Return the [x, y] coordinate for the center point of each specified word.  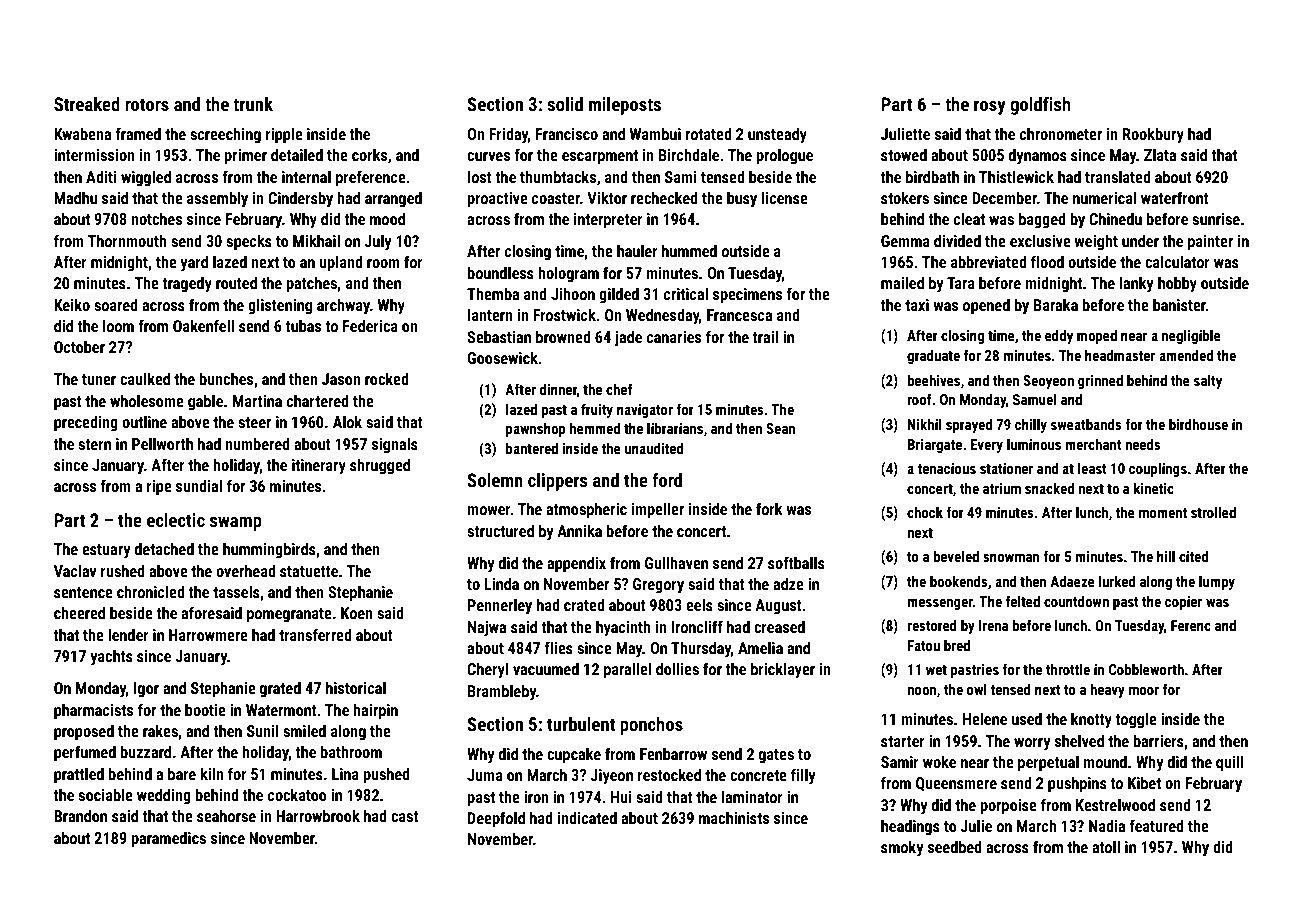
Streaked [87, 104]
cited [1193, 556]
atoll [1106, 847]
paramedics [168, 840]
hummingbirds [269, 551]
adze [788, 584]
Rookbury [1153, 136]
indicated [587, 818]
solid [565, 104]
